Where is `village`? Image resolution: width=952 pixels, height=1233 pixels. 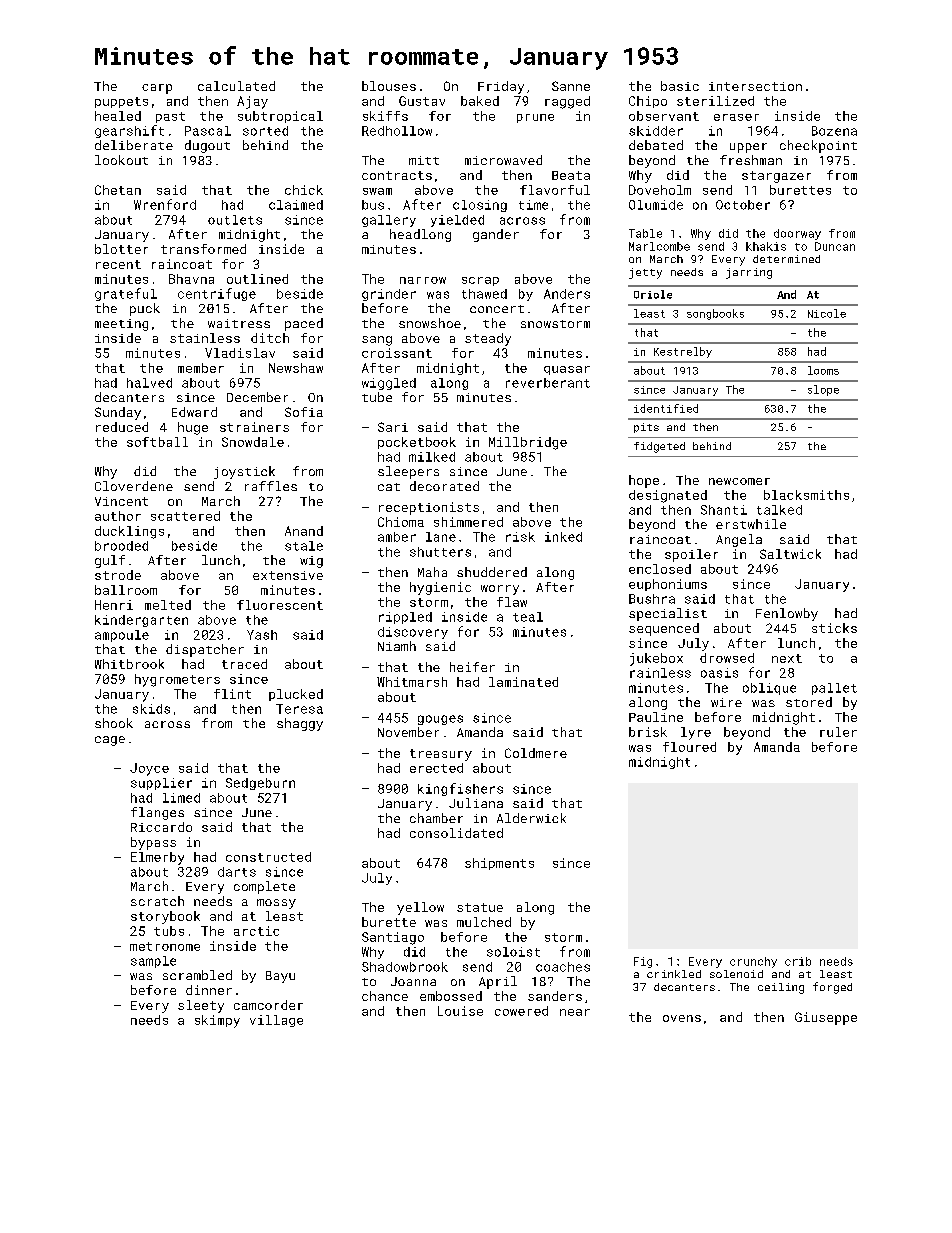
village is located at coordinates (276, 1021).
